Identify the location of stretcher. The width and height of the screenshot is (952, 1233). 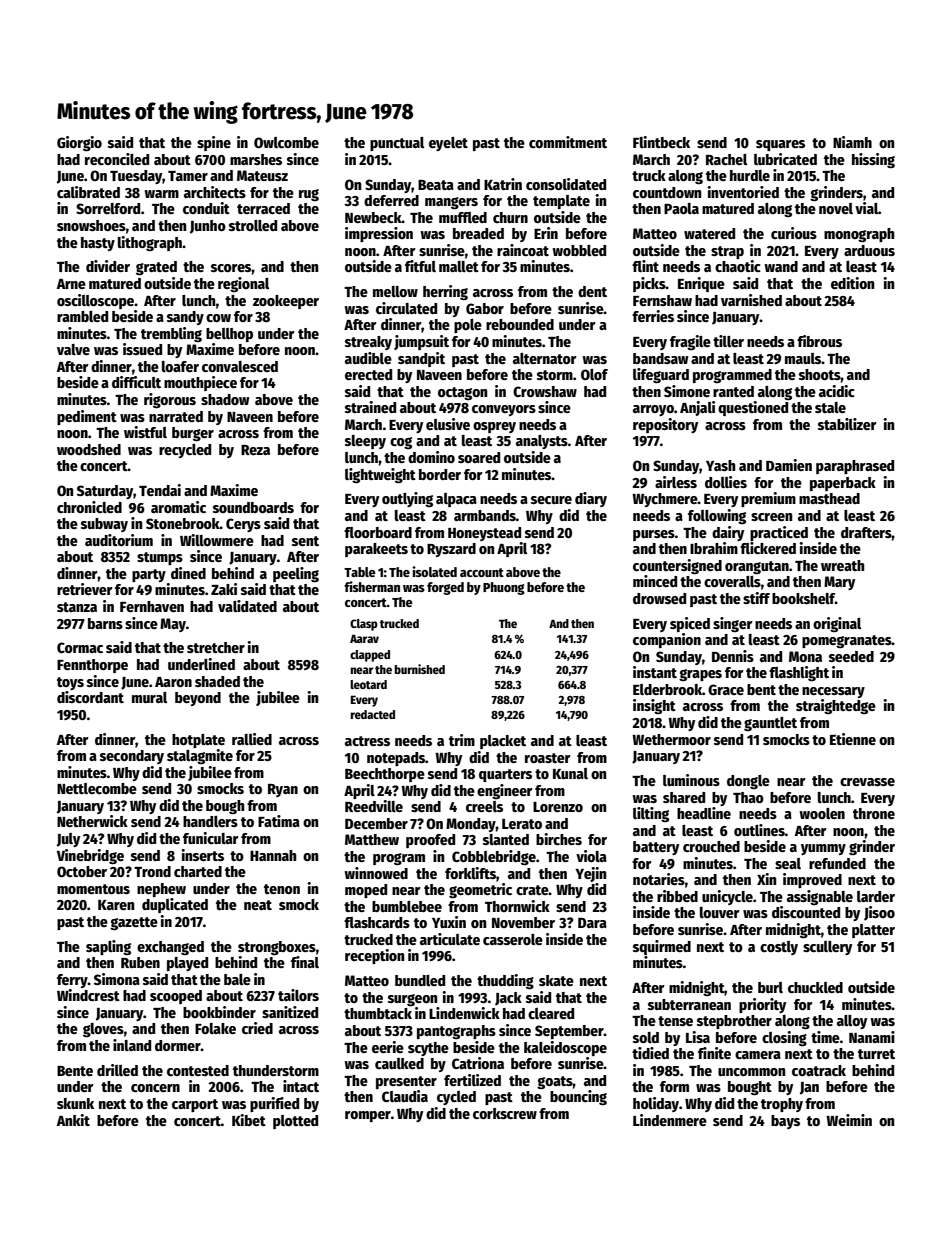
(216, 647).
